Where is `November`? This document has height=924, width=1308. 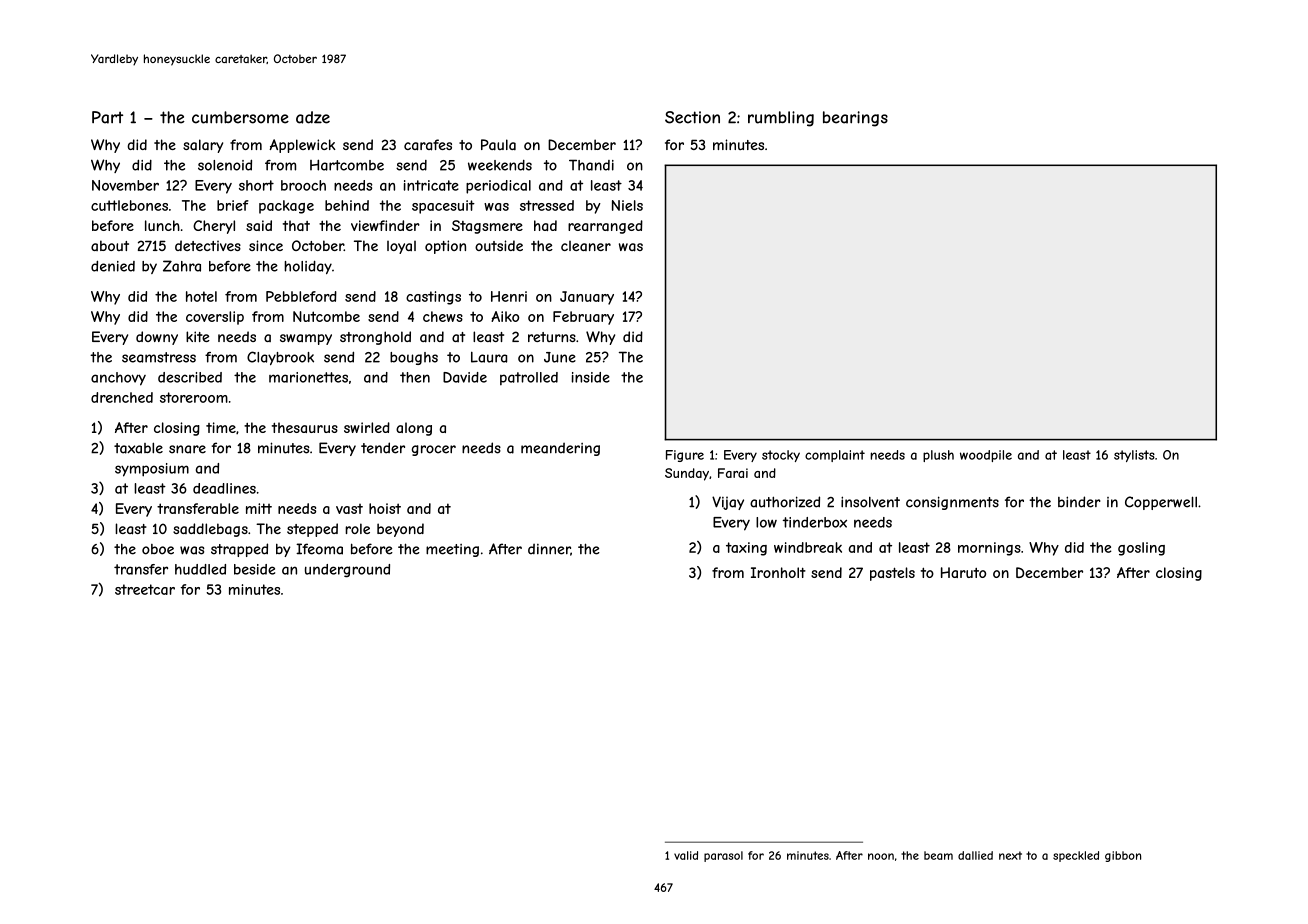
November is located at coordinates (125, 185).
